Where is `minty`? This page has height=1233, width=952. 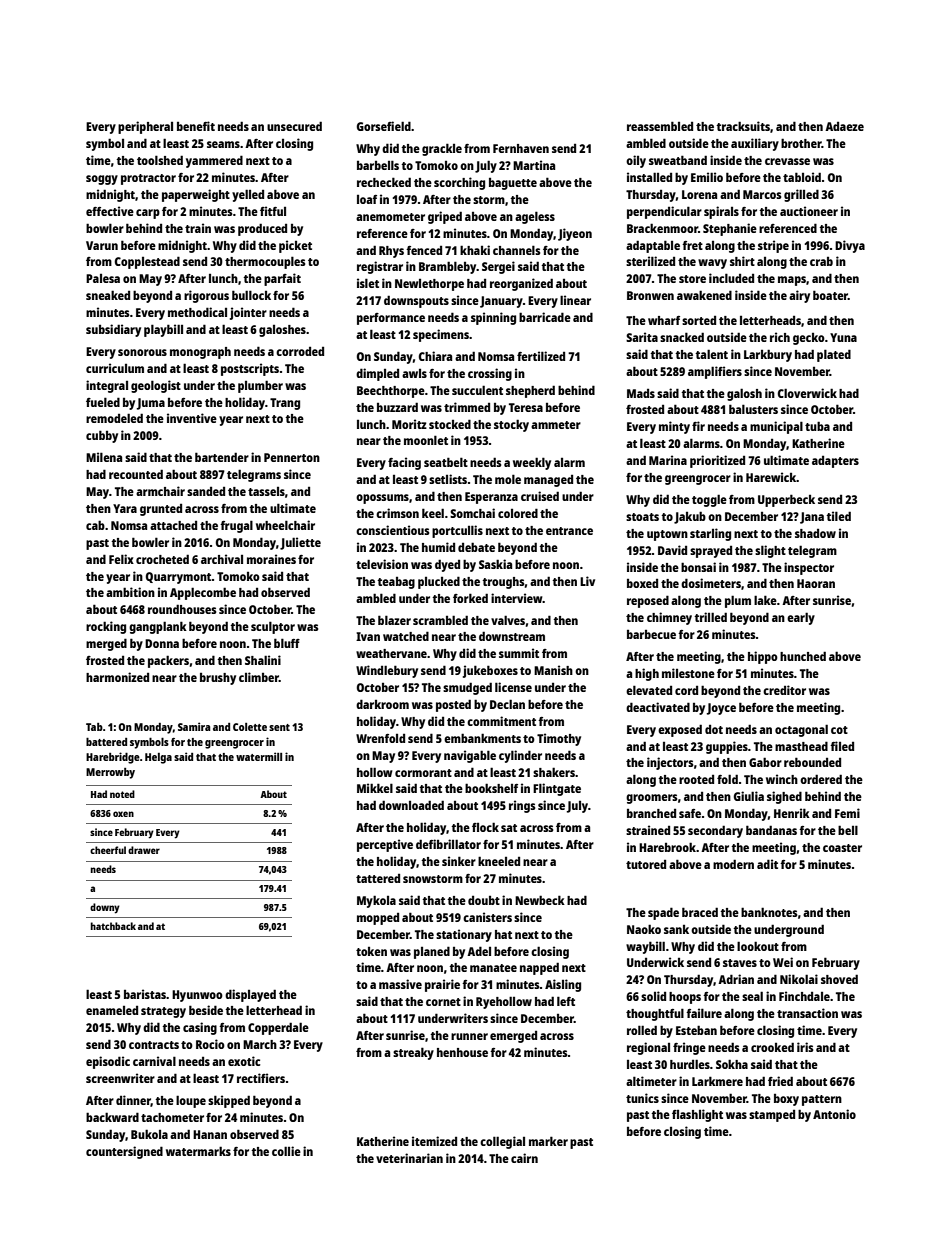 minty is located at coordinates (674, 427).
